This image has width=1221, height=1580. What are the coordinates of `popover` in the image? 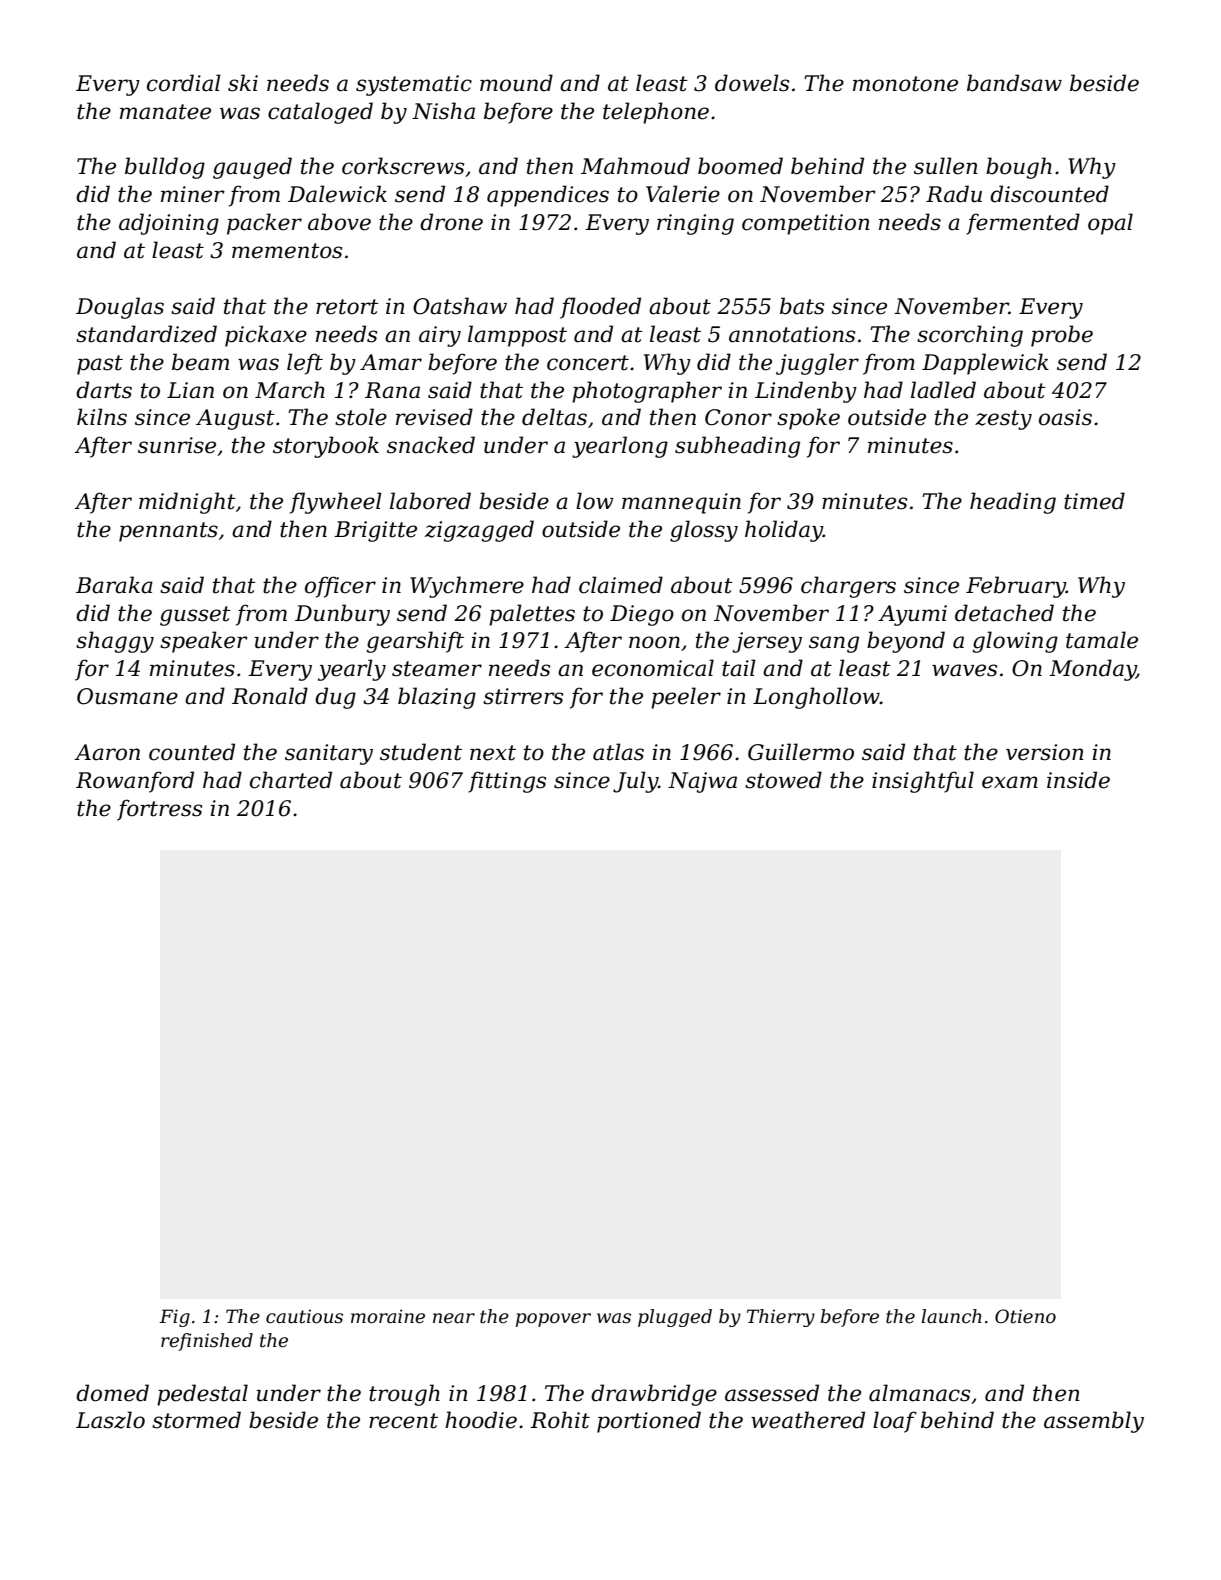 It's located at (553, 1320).
